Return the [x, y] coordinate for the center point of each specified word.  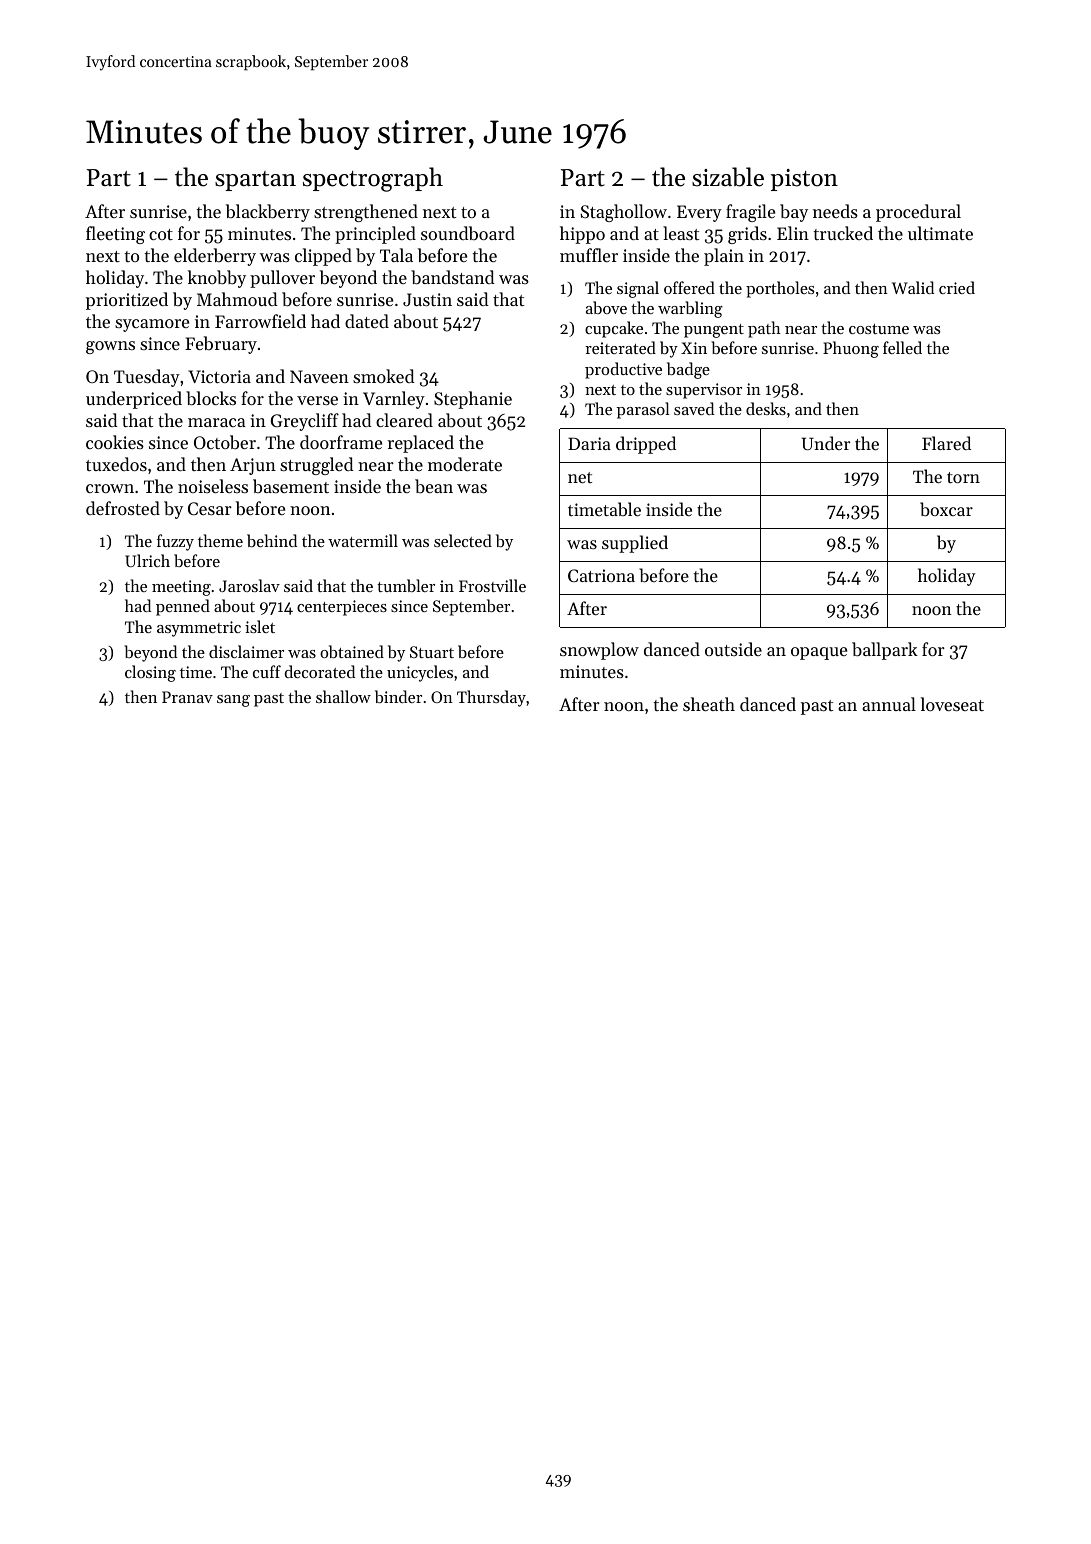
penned [183, 607]
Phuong [851, 349]
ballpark [885, 651]
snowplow [599, 651]
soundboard [468, 233]
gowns [110, 347]
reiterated [620, 347]
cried [957, 287]
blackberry [268, 213]
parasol [643, 410]
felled [902, 347]
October [225, 442]
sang [233, 701]
